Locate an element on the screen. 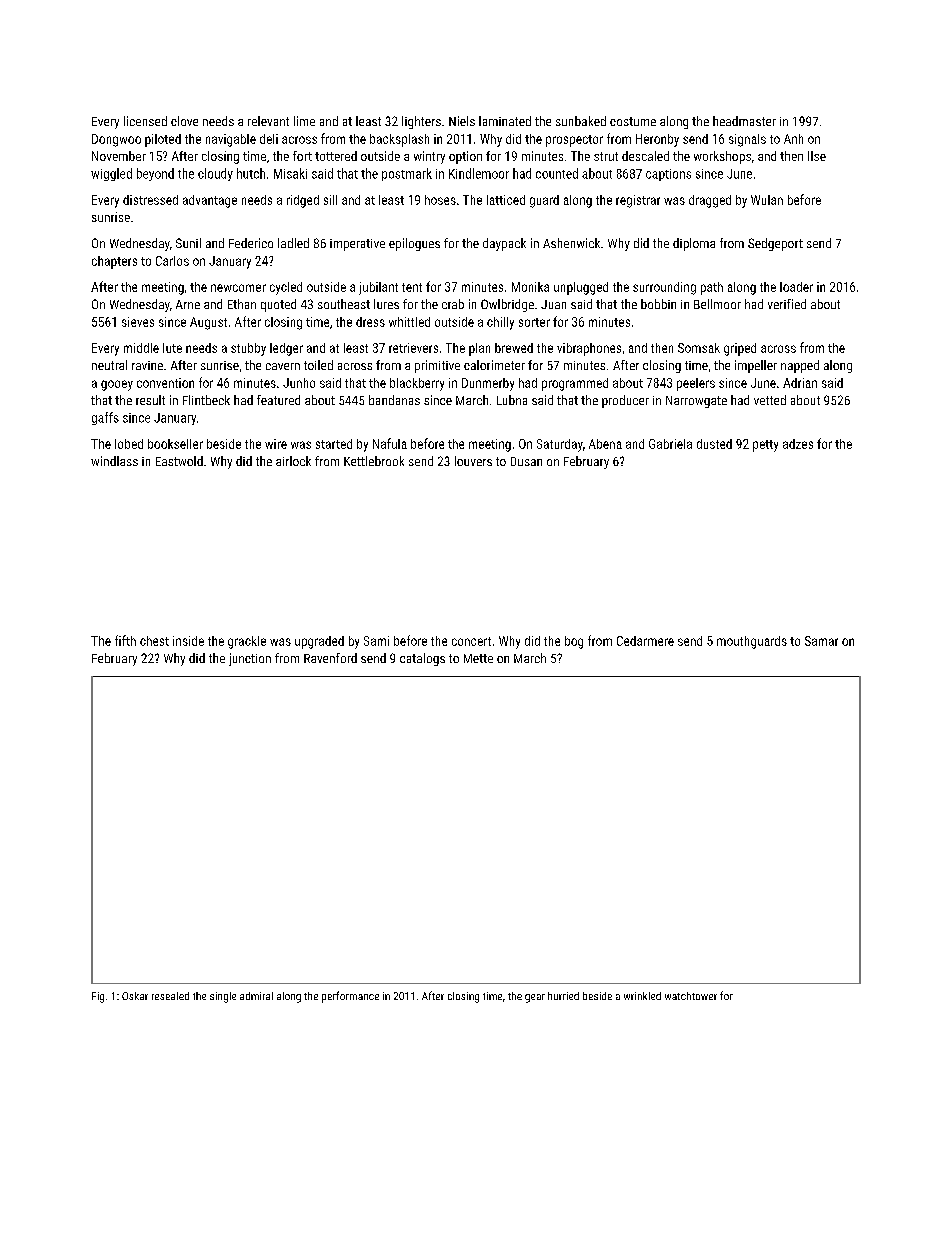 The height and width of the screenshot is (1233, 952). lighters is located at coordinates (421, 122).
